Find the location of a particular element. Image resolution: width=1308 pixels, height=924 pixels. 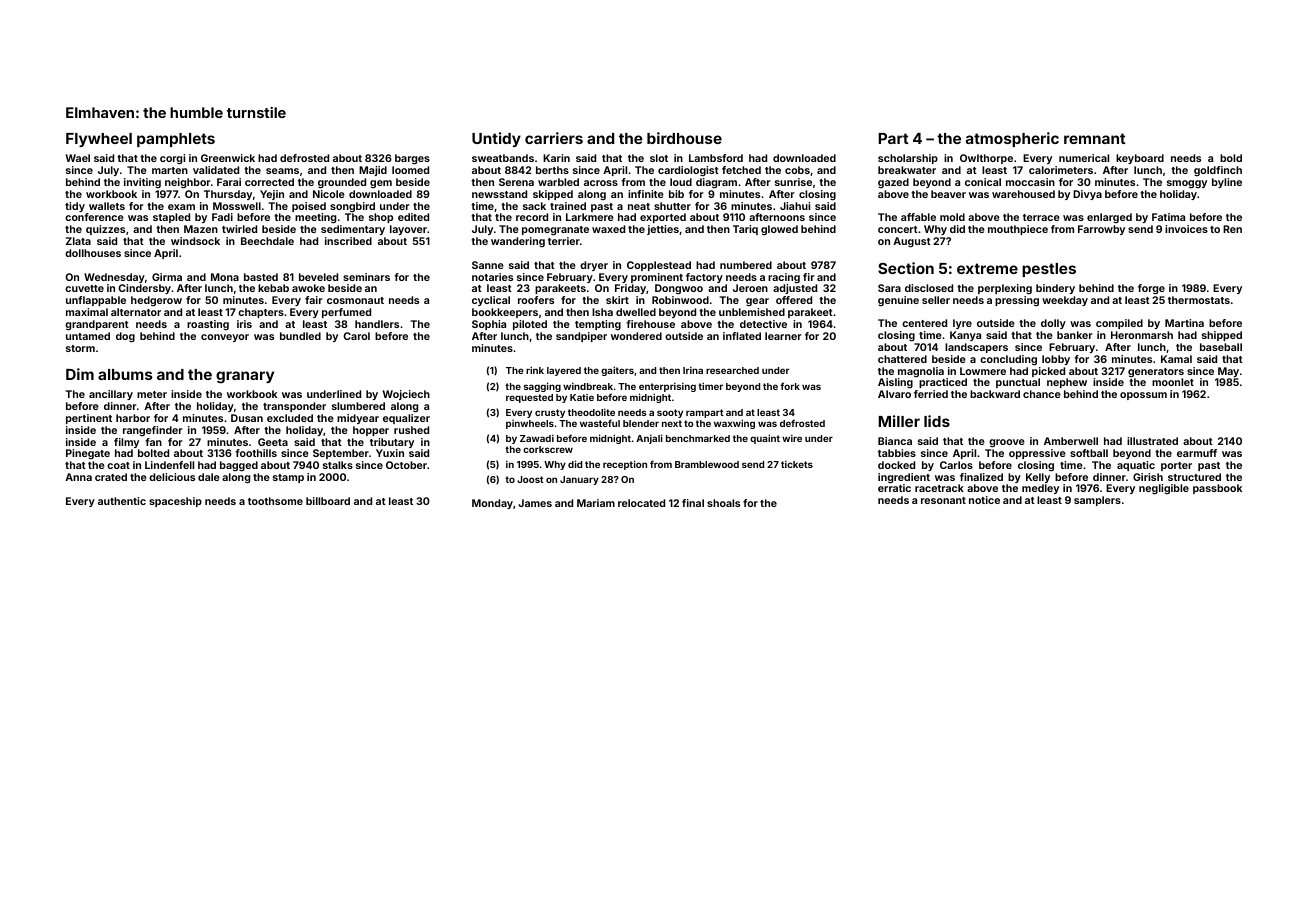

Jiahui is located at coordinates (795, 206).
